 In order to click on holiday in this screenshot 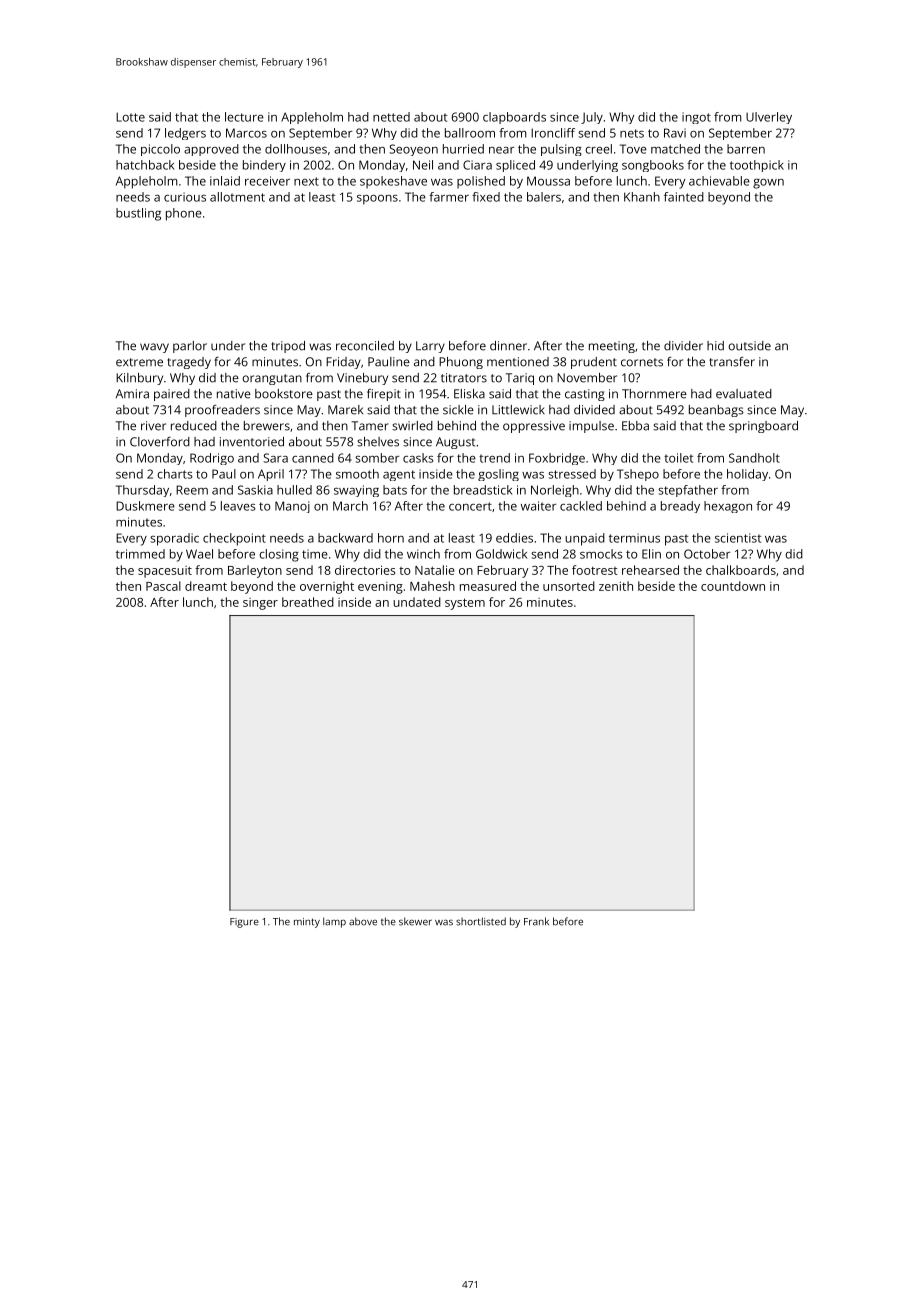, I will do `click(747, 475)`.
